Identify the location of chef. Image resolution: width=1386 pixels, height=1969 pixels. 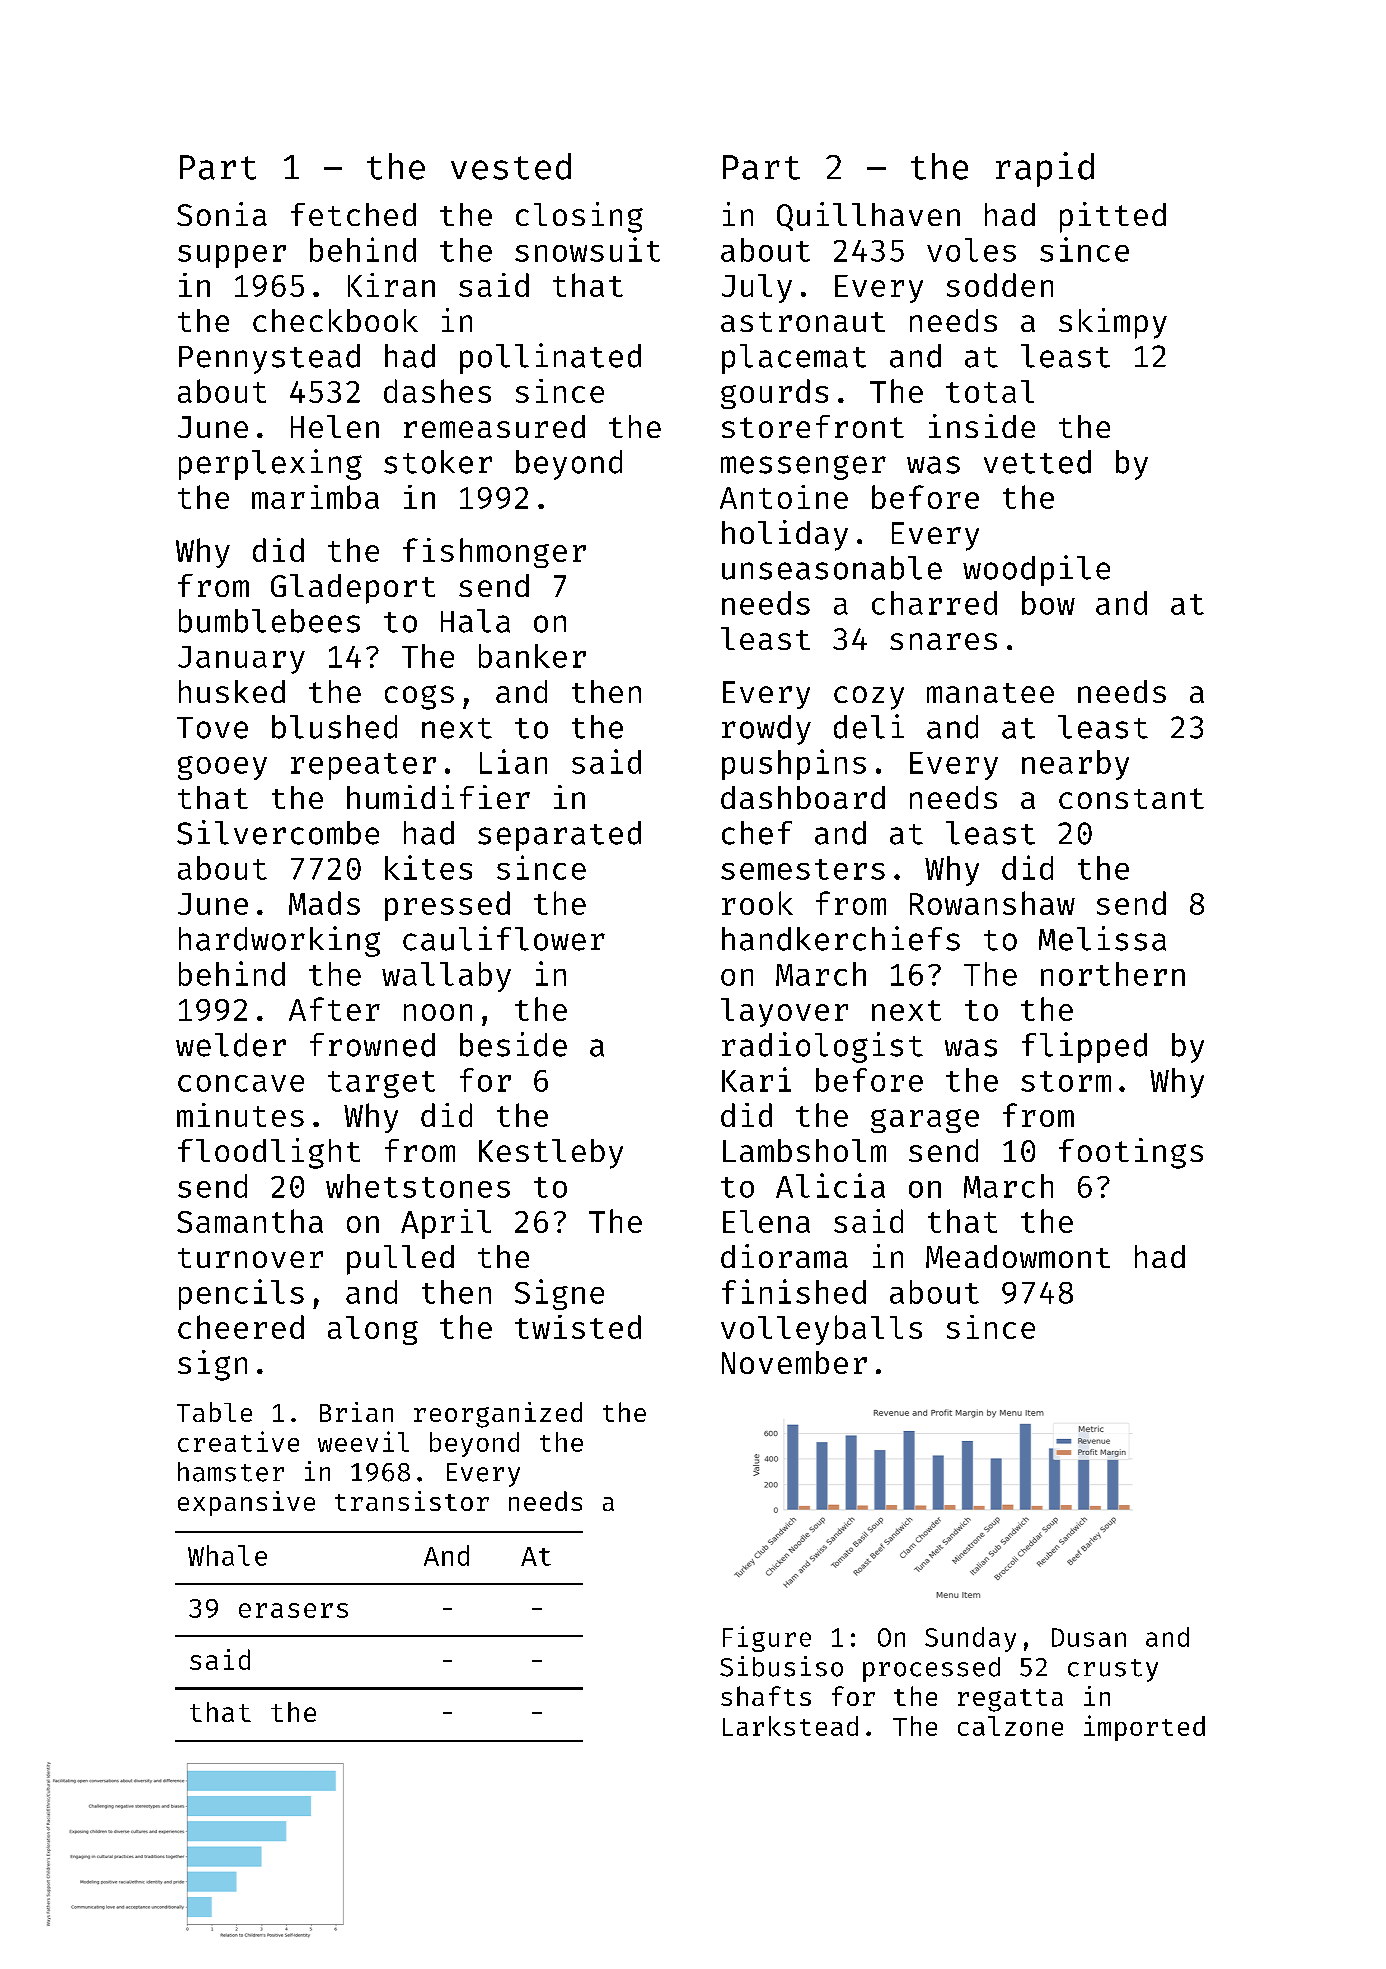
(757, 833).
